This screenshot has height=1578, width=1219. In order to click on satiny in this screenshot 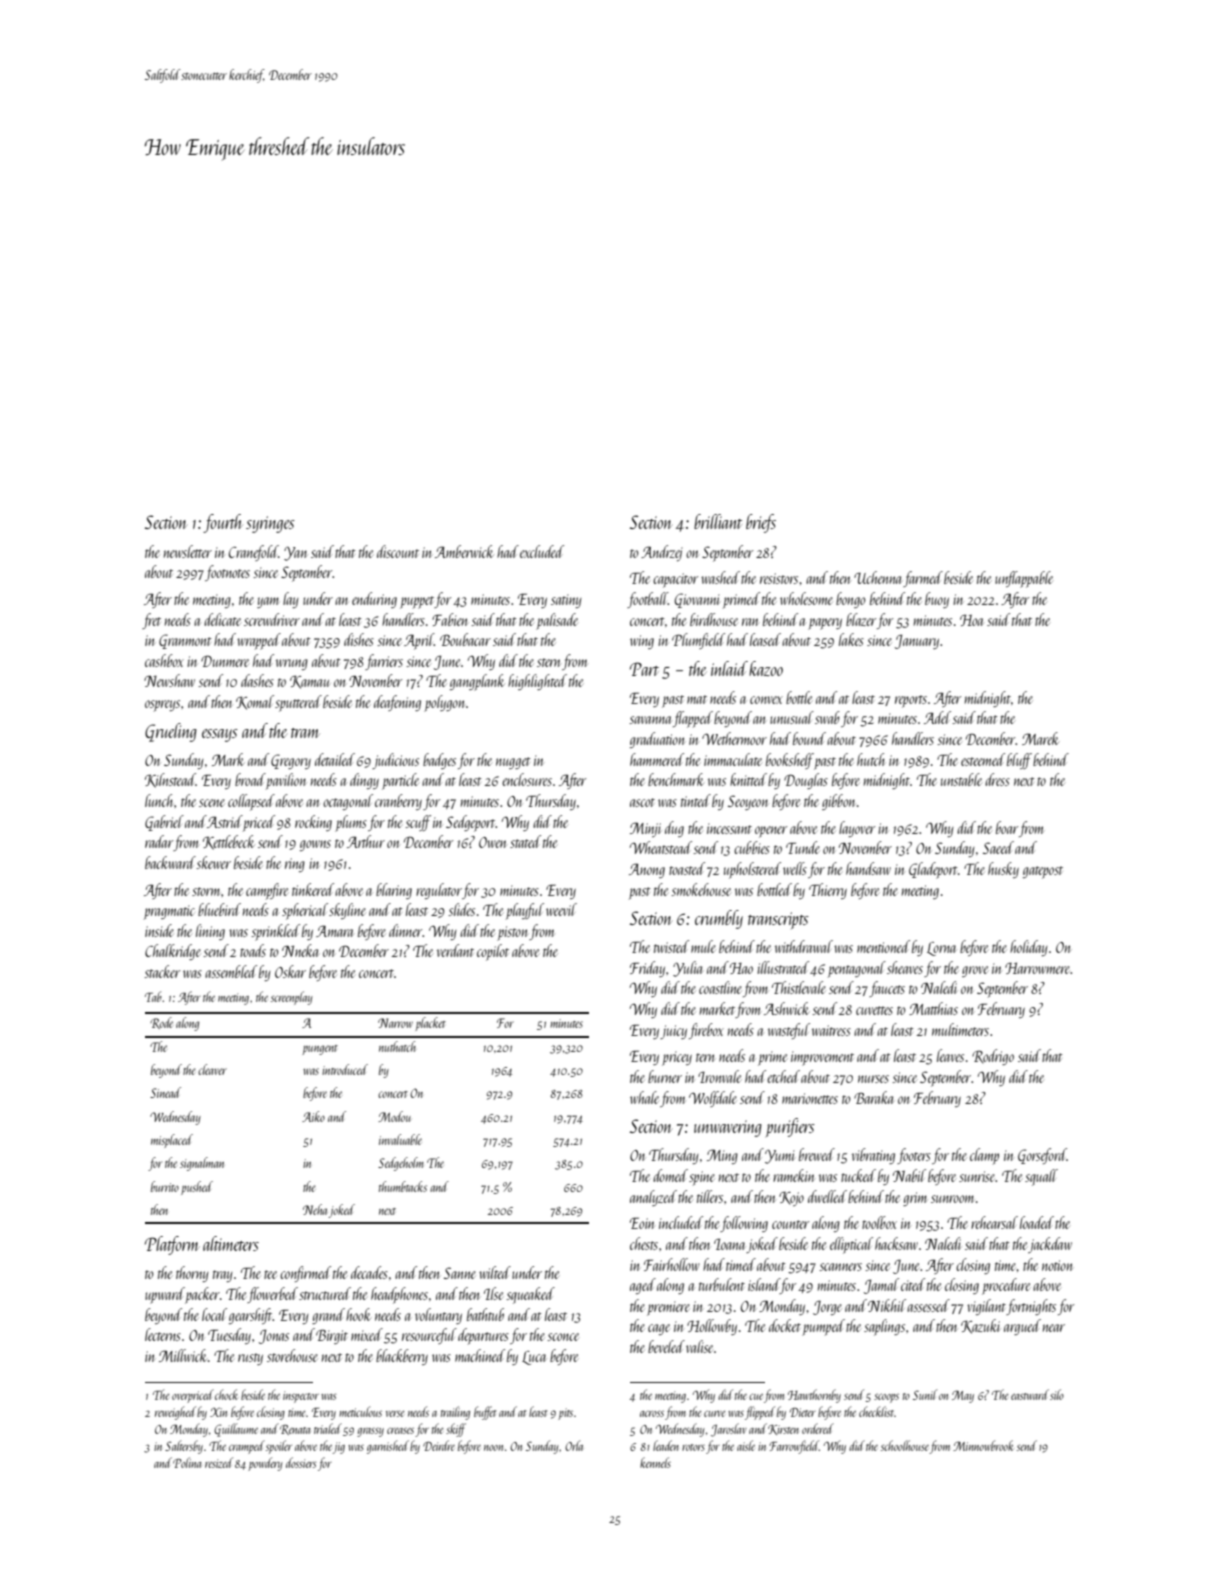, I will do `click(566, 601)`.
